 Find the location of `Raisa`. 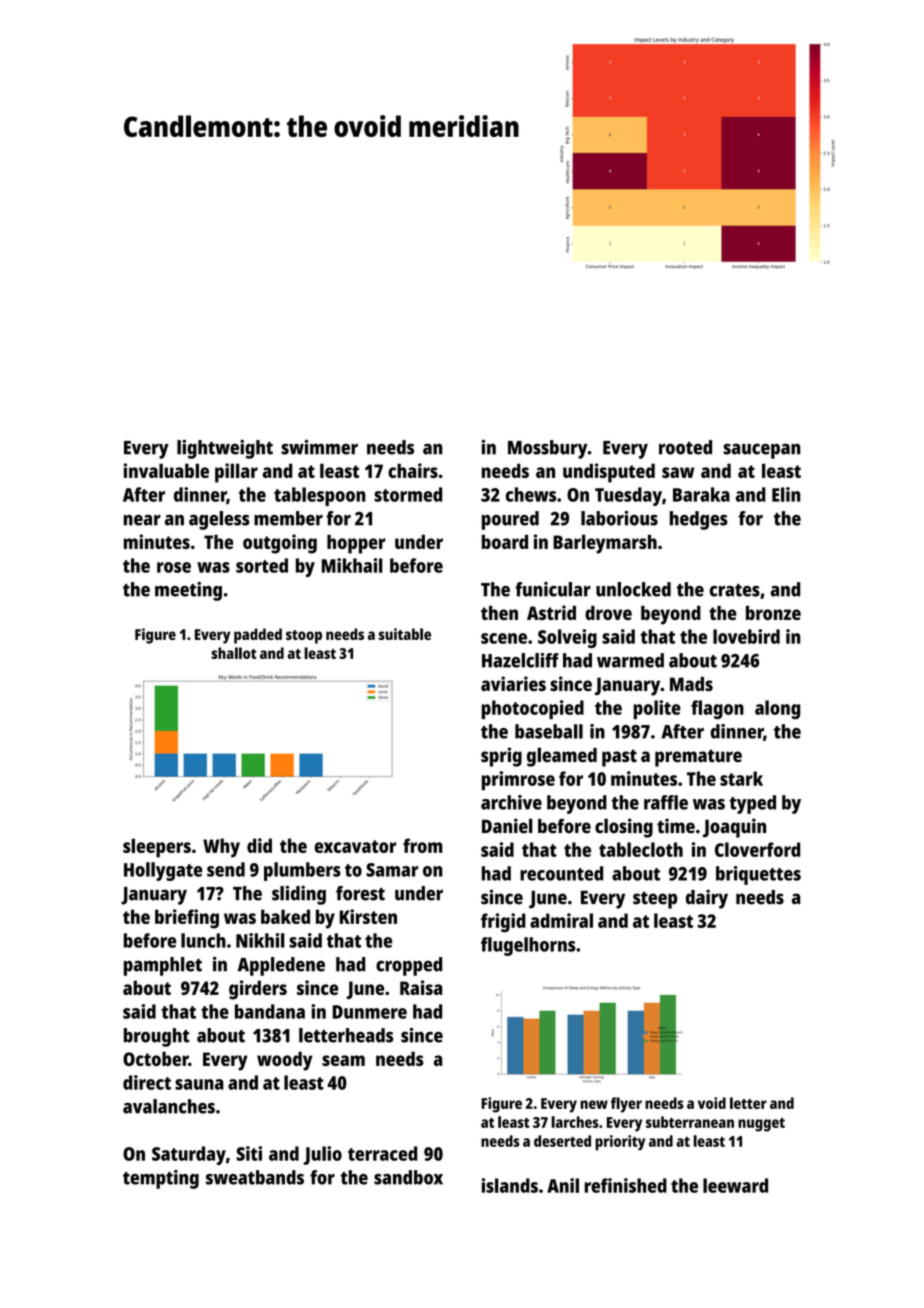

Raisa is located at coordinates (421, 987).
